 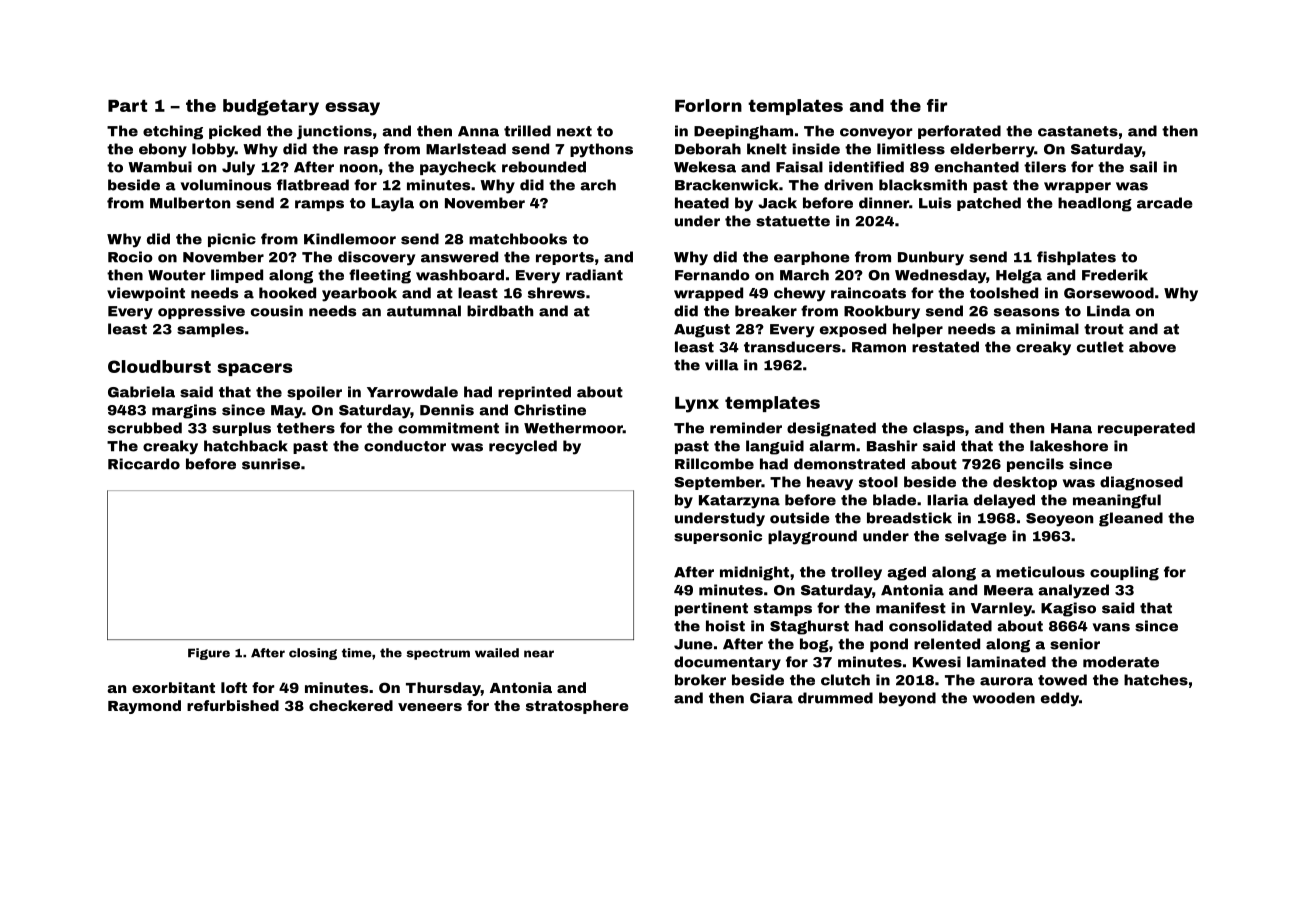 What do you see at coordinates (271, 464) in the document?
I see `sunrise` at bounding box center [271, 464].
